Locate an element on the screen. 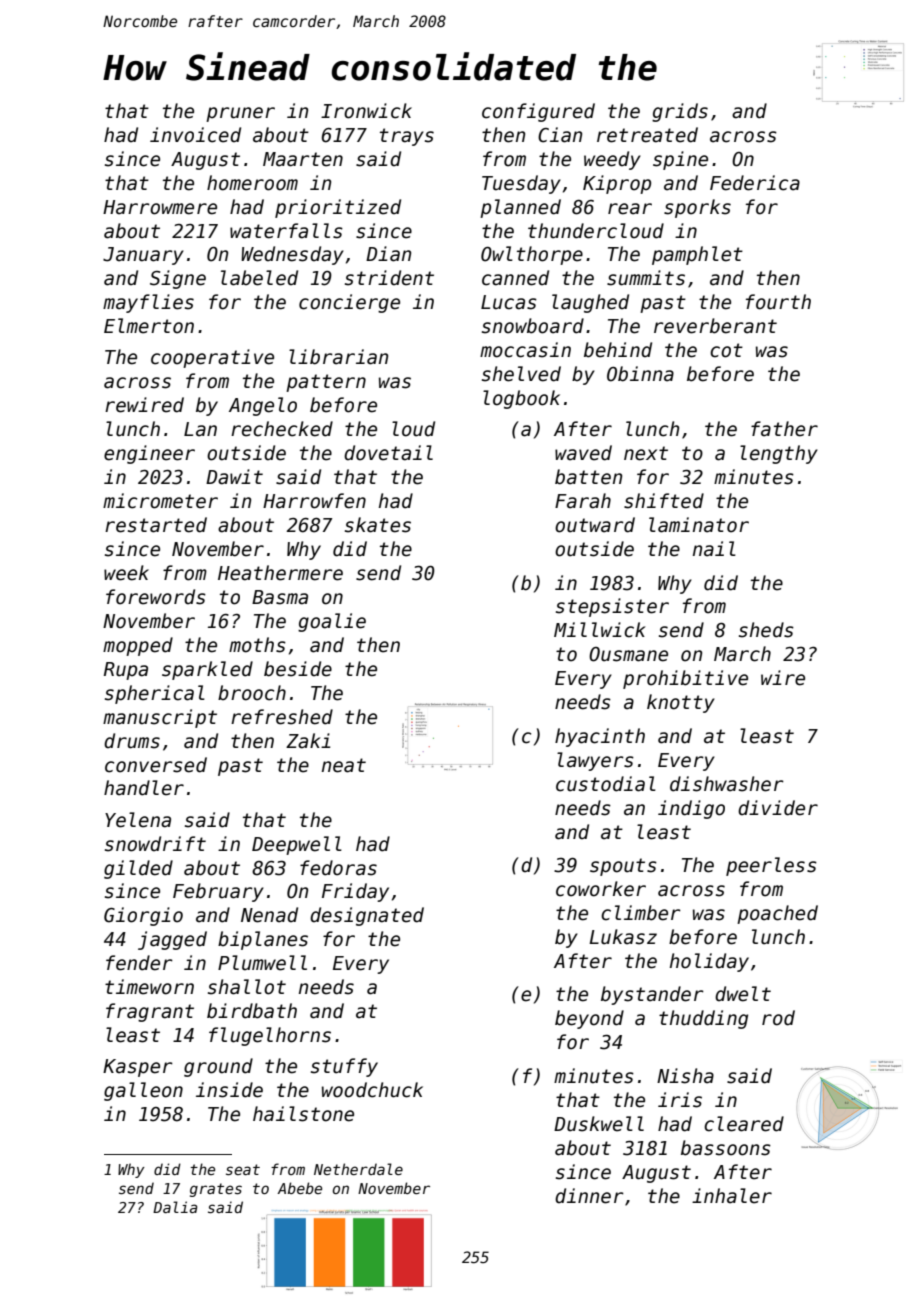 The image size is (924, 1314). lengthy is located at coordinates (779, 454).
